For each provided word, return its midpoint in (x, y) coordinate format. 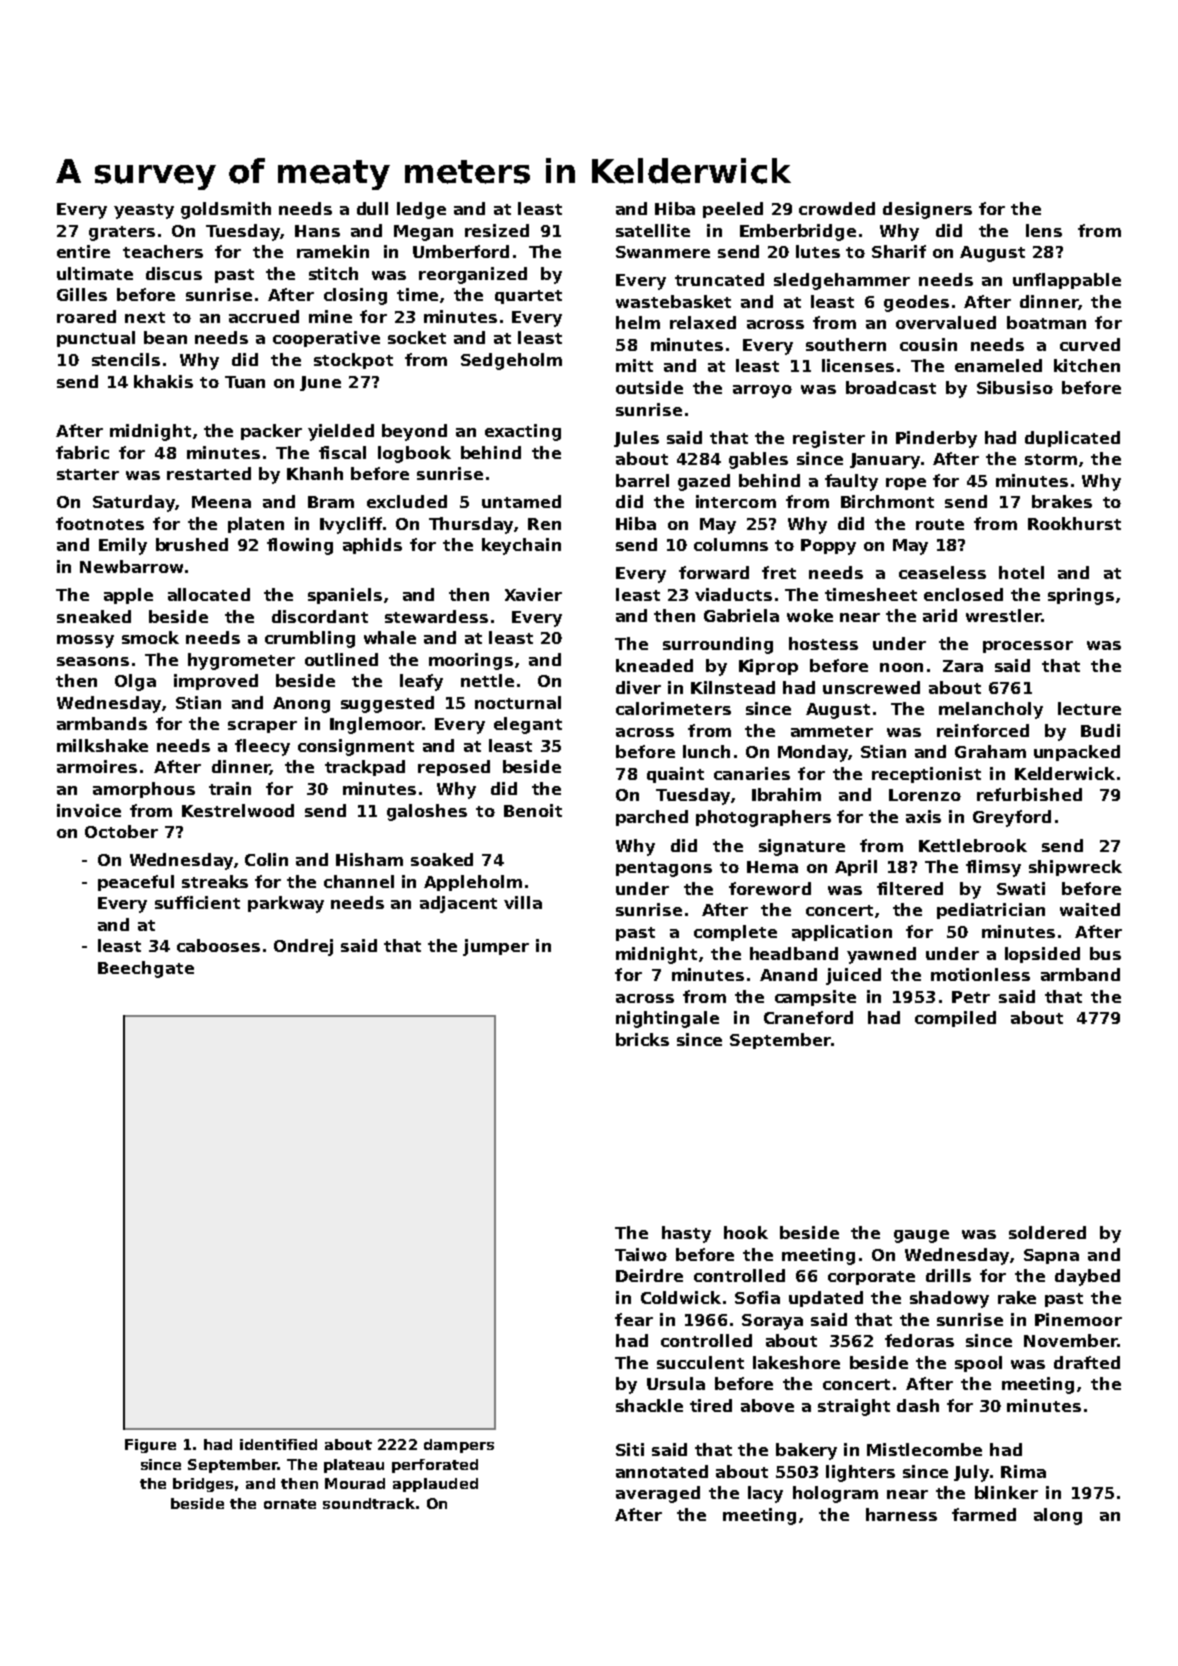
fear (634, 1319)
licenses (858, 365)
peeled (733, 210)
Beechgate (146, 969)
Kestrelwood (238, 810)
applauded (435, 1485)
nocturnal (518, 702)
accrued (264, 316)
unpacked (1077, 753)
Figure (150, 1446)
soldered (1047, 1232)
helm (638, 322)
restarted (209, 473)
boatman (1046, 322)
